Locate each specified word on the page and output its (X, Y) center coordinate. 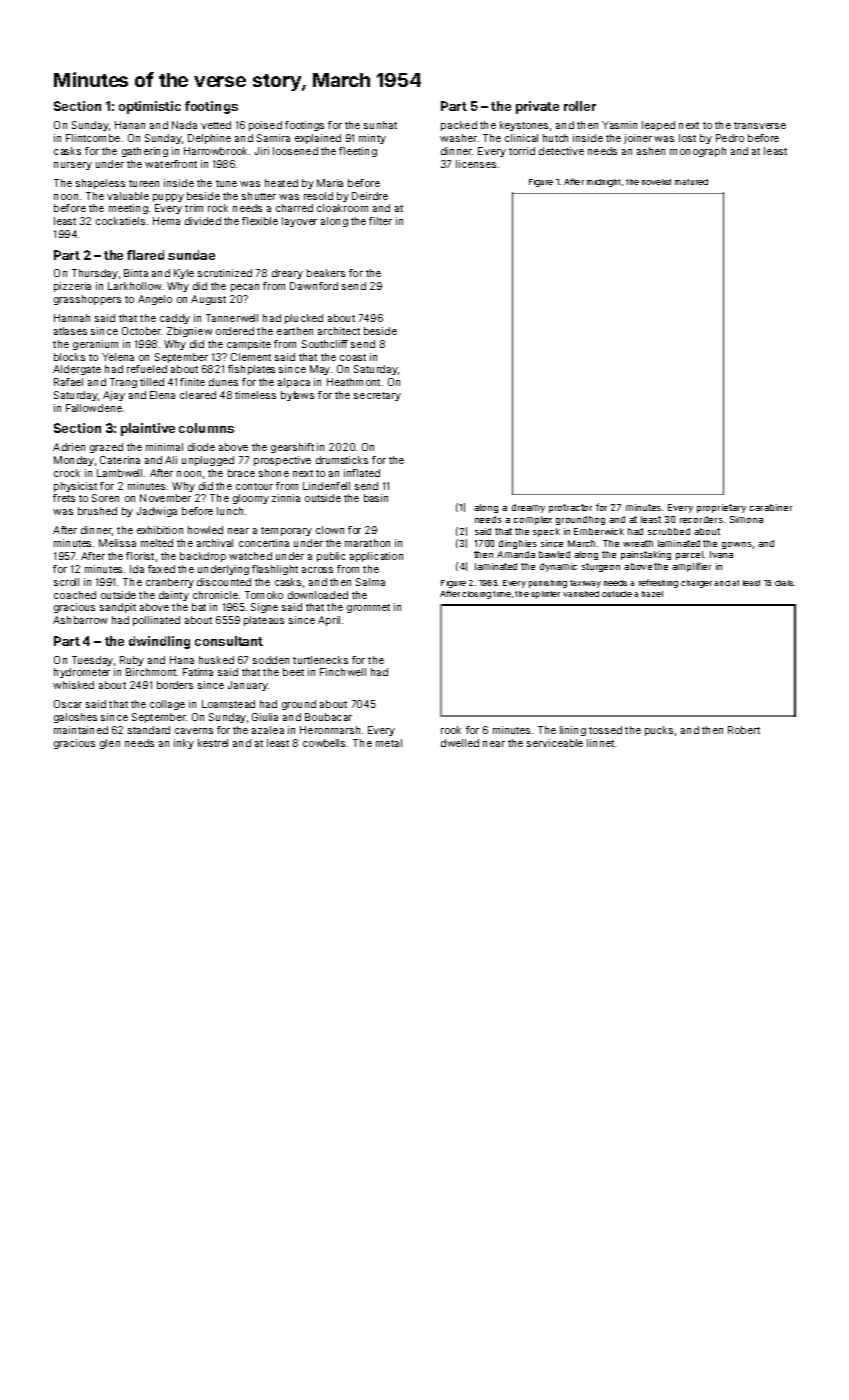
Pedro (730, 138)
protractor (570, 508)
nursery (73, 166)
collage (167, 705)
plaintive (148, 429)
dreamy (528, 508)
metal (389, 743)
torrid (522, 151)
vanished (581, 594)
